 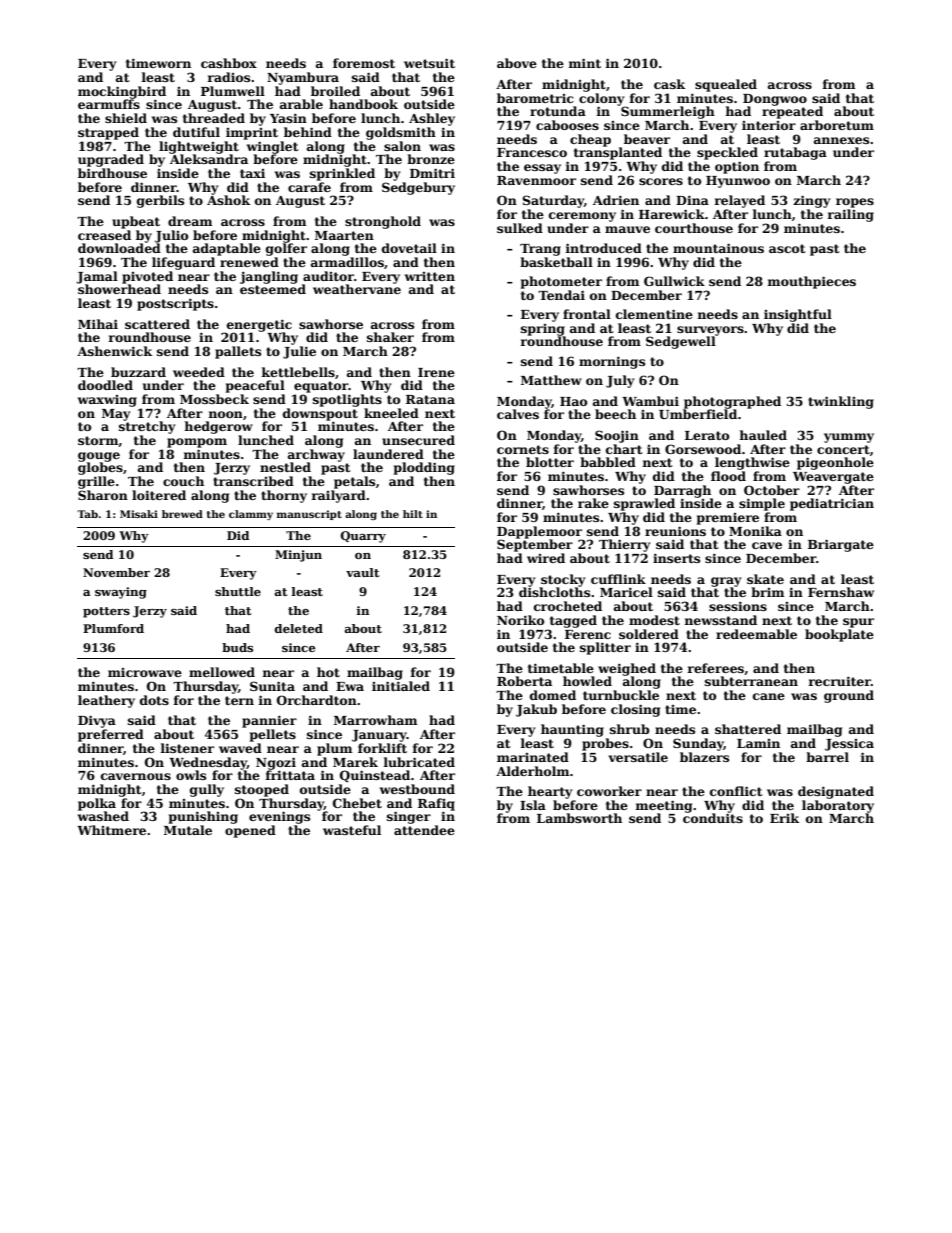 What do you see at coordinates (430, 276) in the screenshot?
I see `written` at bounding box center [430, 276].
